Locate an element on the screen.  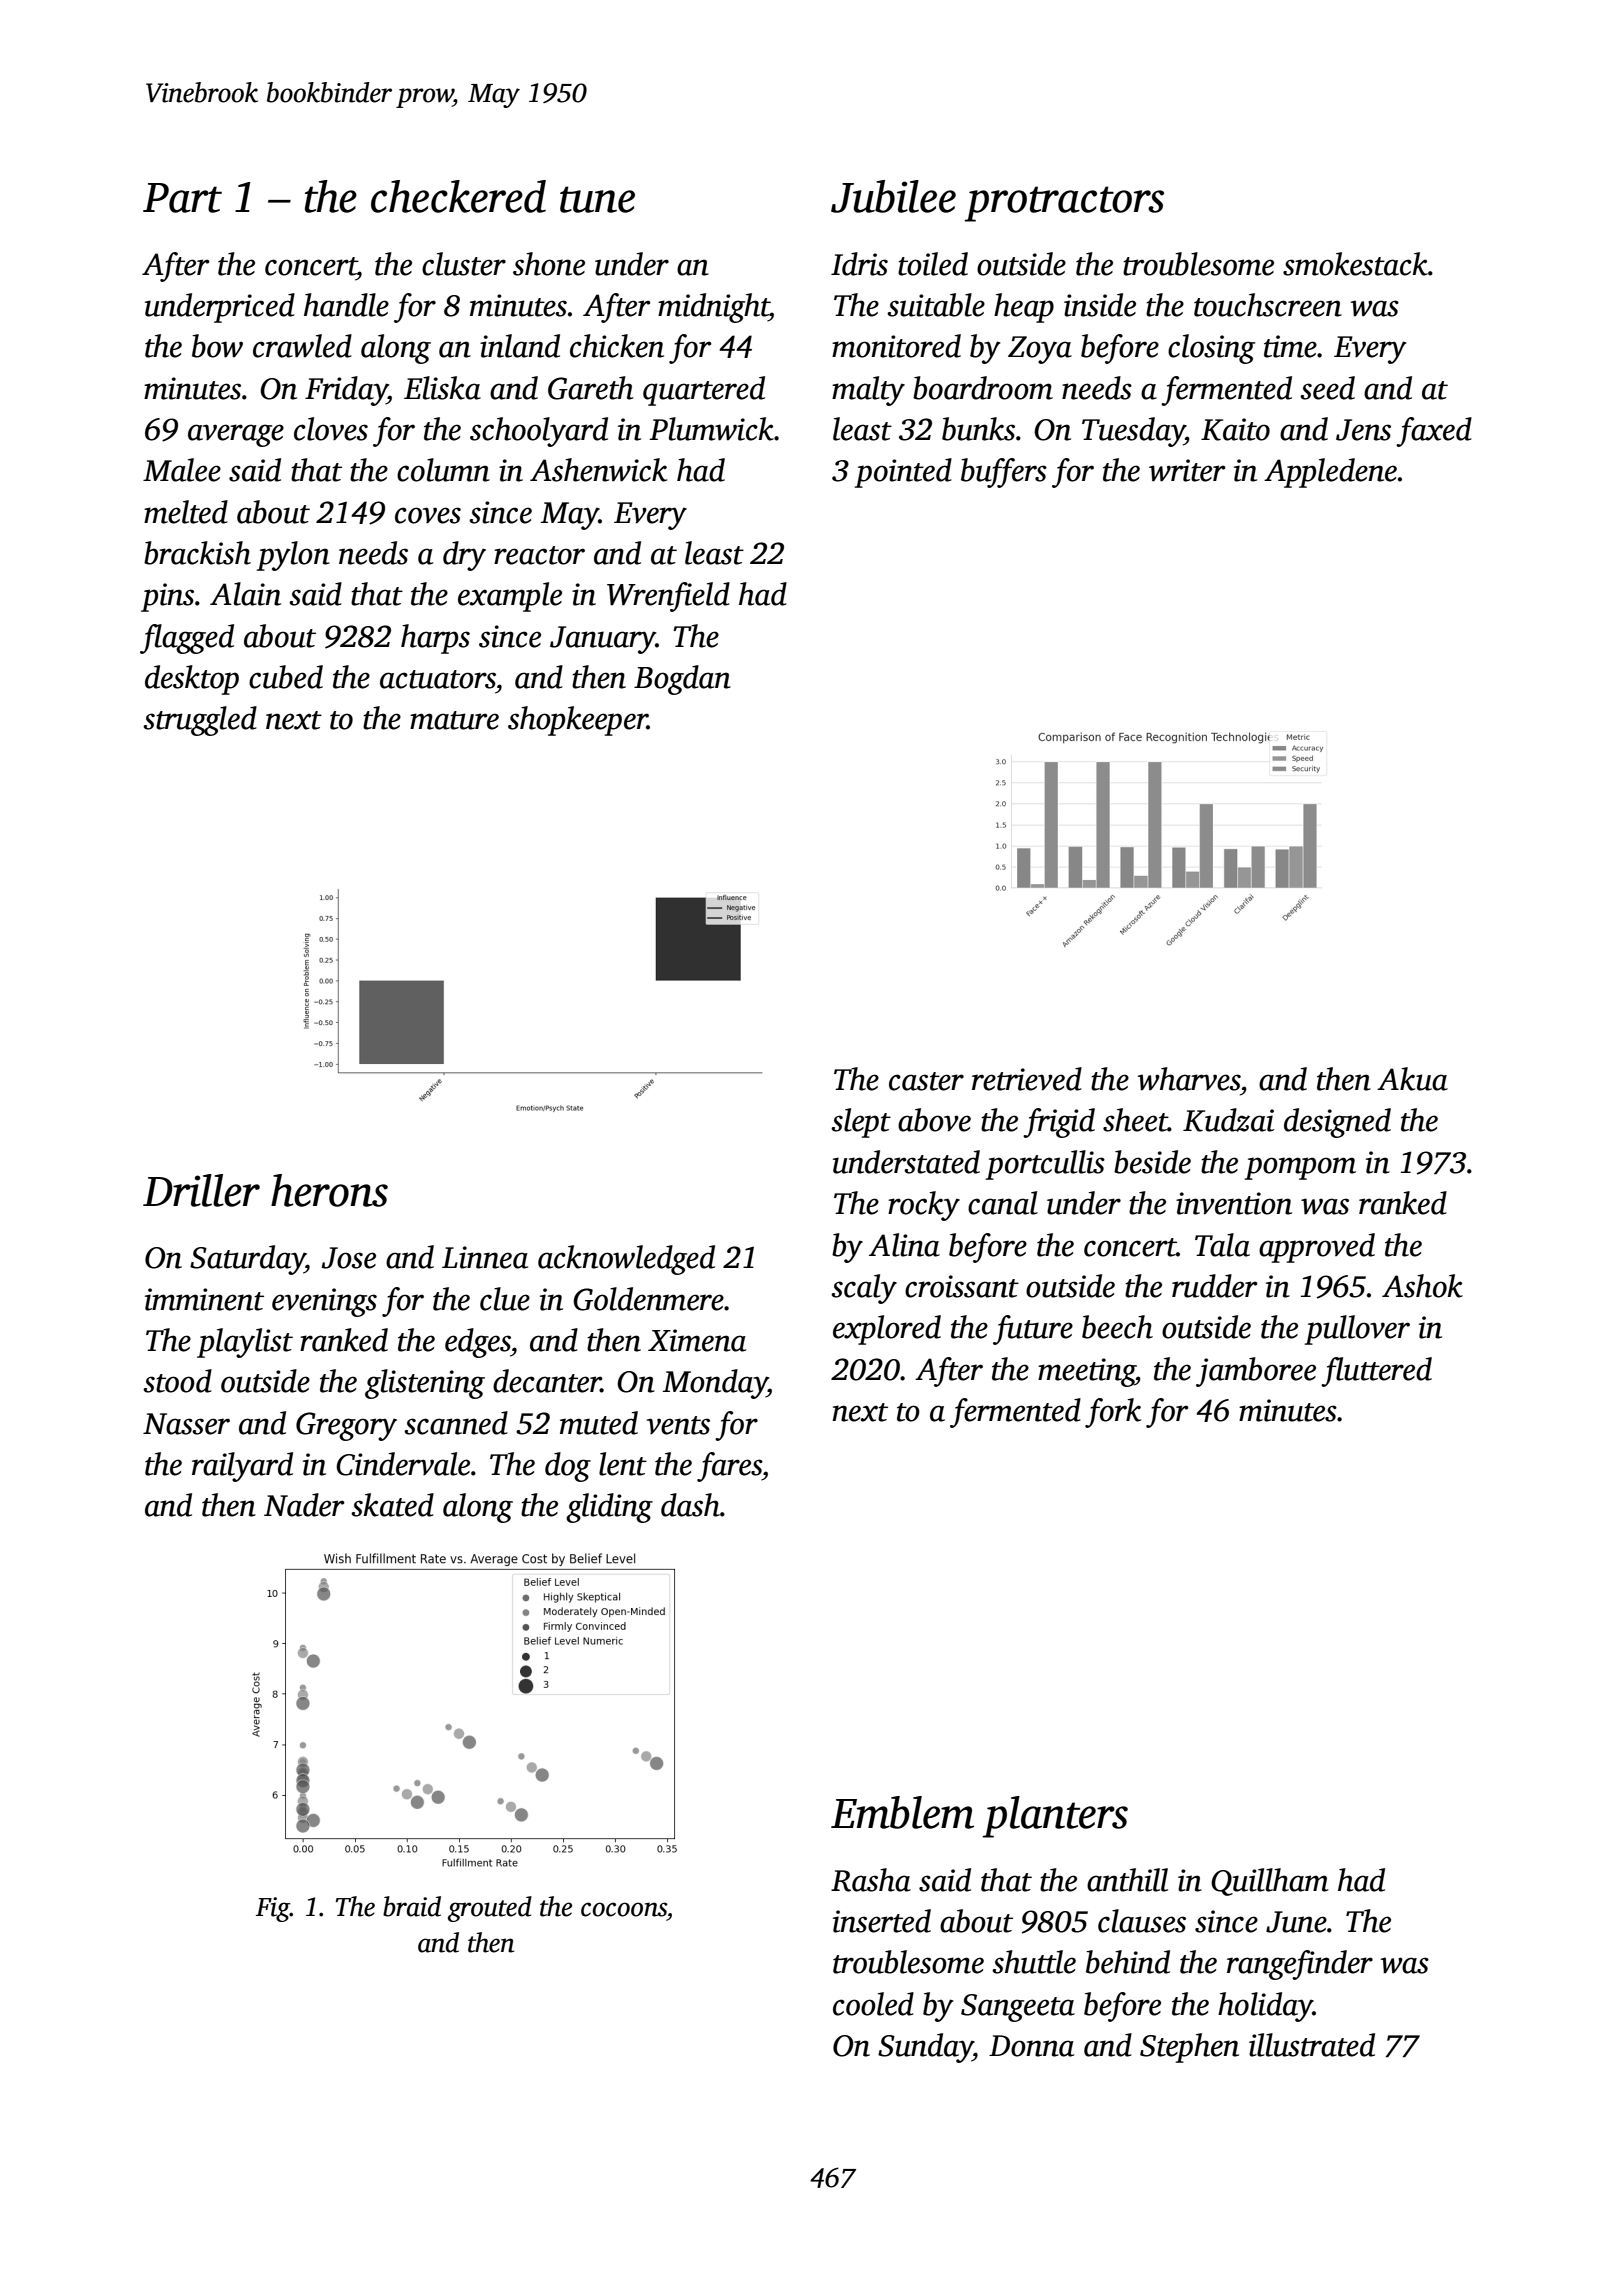
dash is located at coordinates (690, 1505).
